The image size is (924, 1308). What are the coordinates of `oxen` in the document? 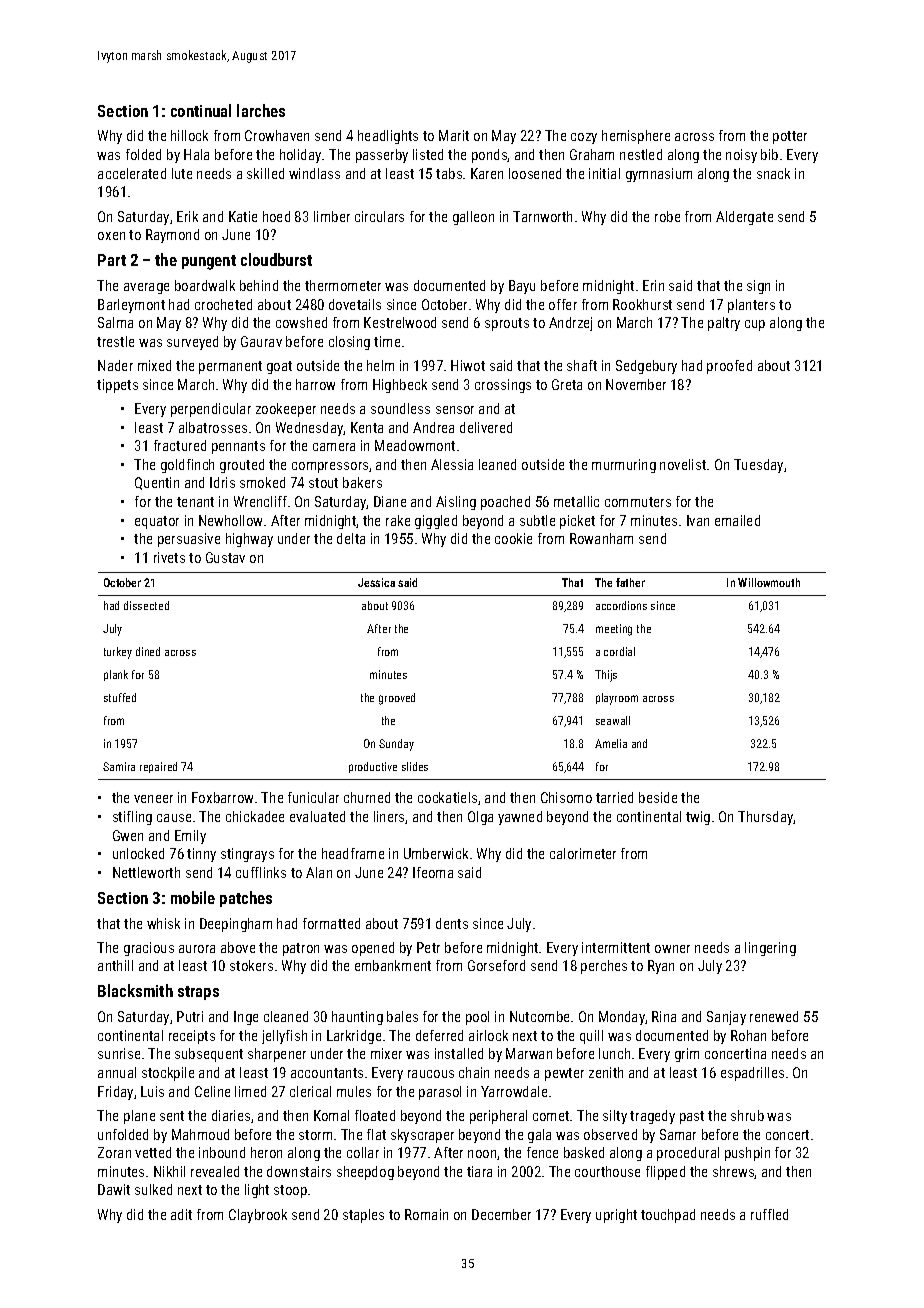 It's located at (111, 236).
